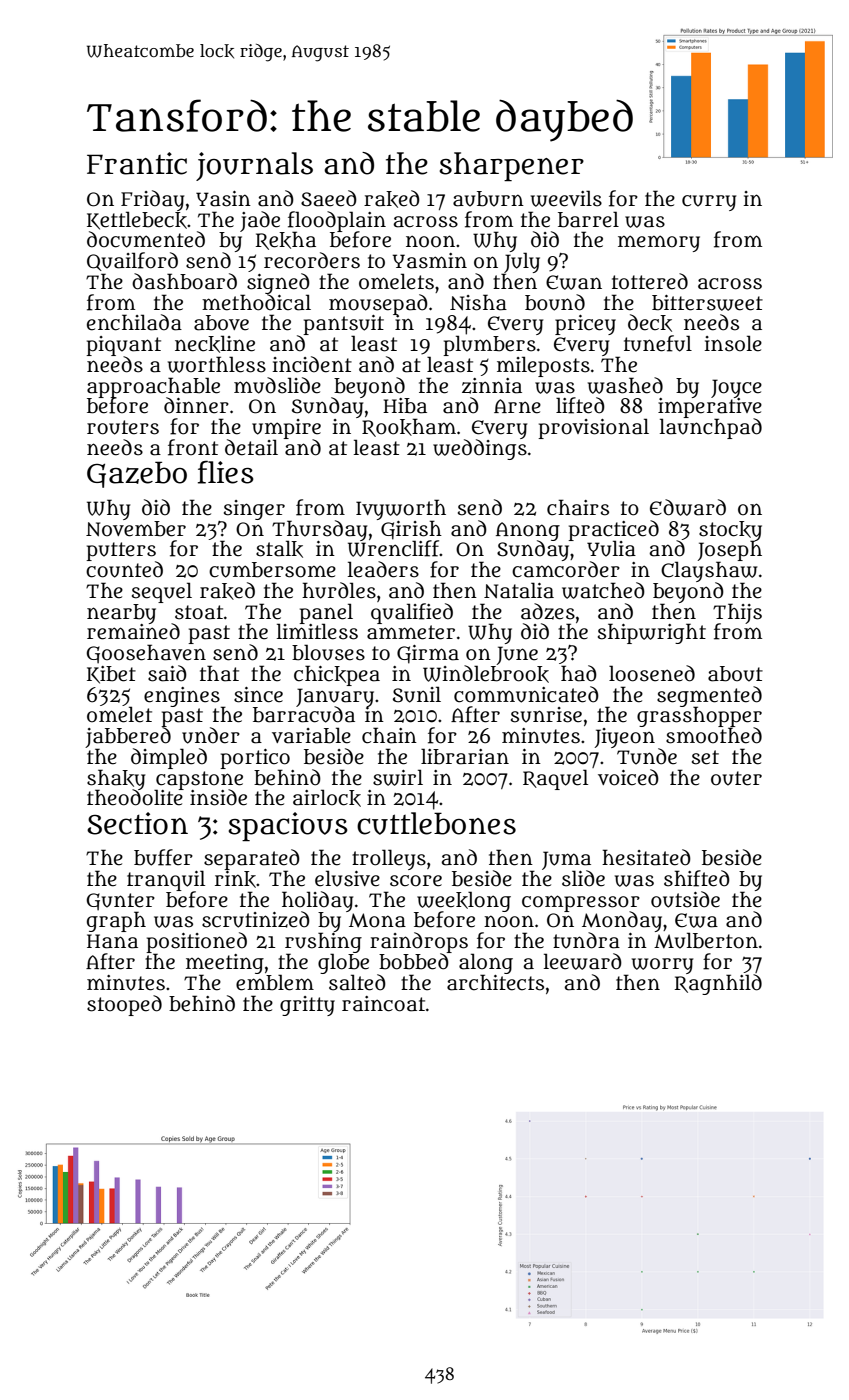 The height and width of the screenshot is (1400, 849). I want to click on Nisha, so click(478, 302).
